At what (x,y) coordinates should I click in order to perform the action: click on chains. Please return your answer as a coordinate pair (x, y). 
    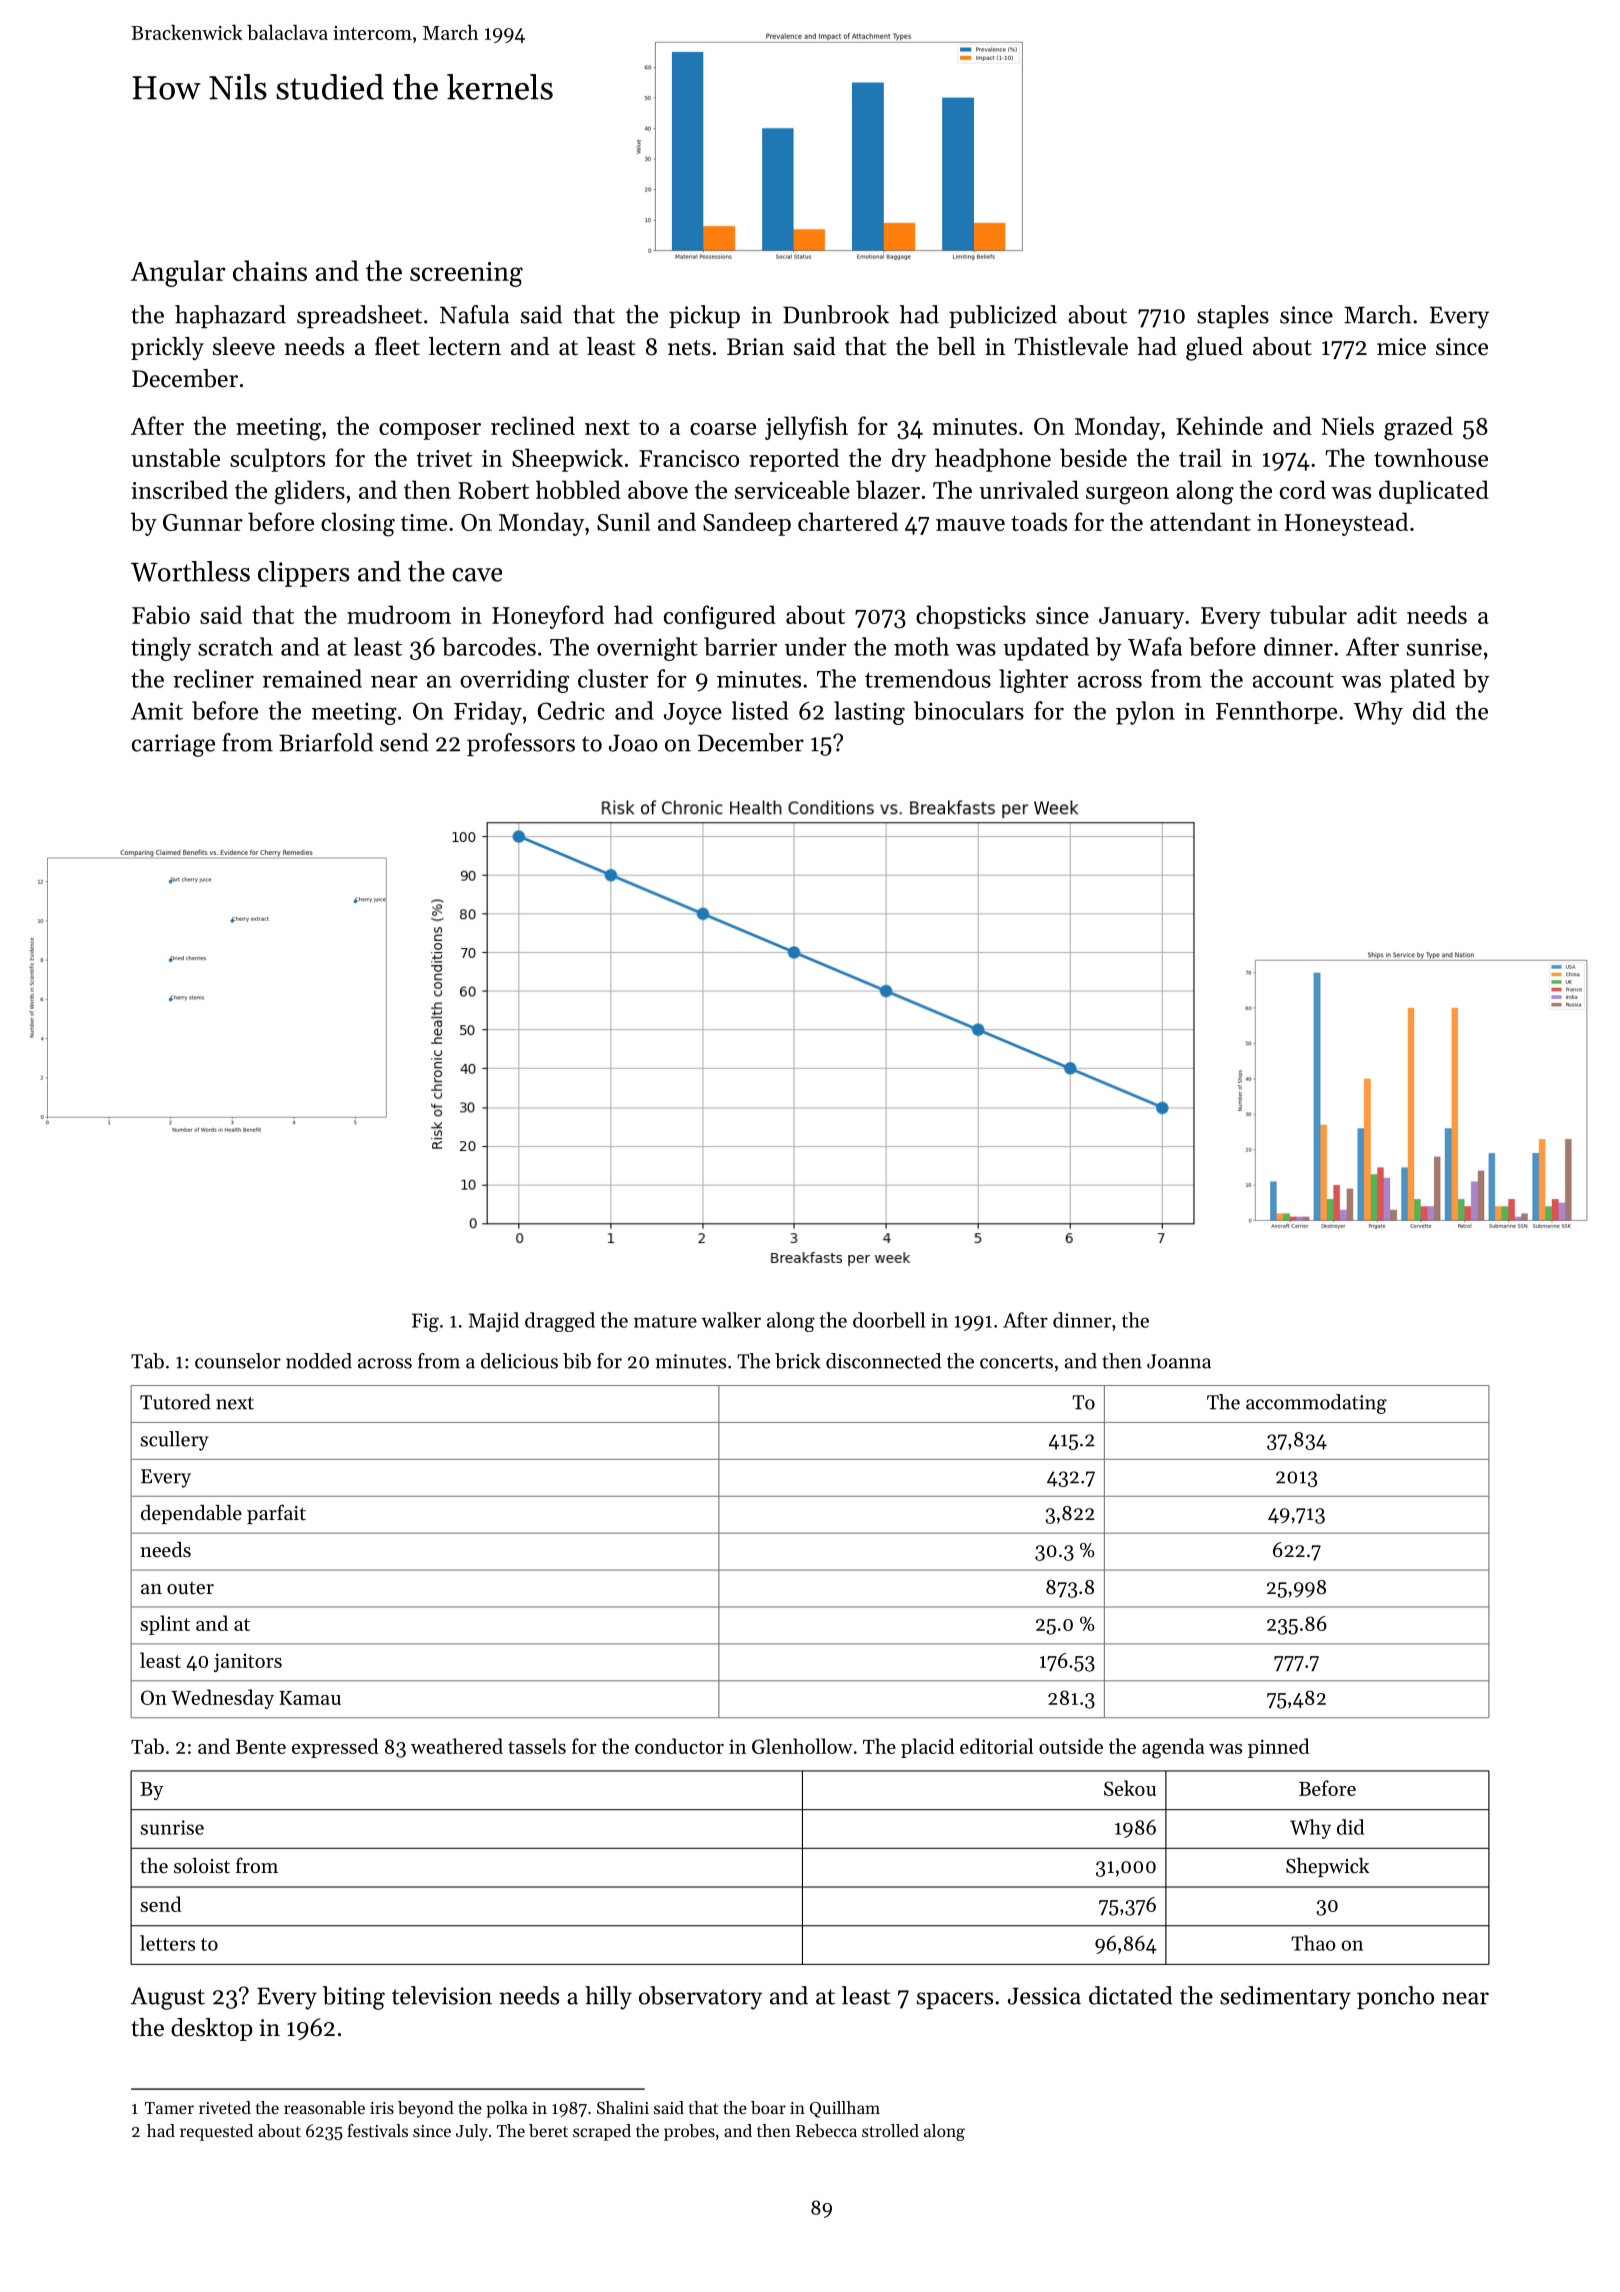
    Looking at the image, I should click on (270, 270).
